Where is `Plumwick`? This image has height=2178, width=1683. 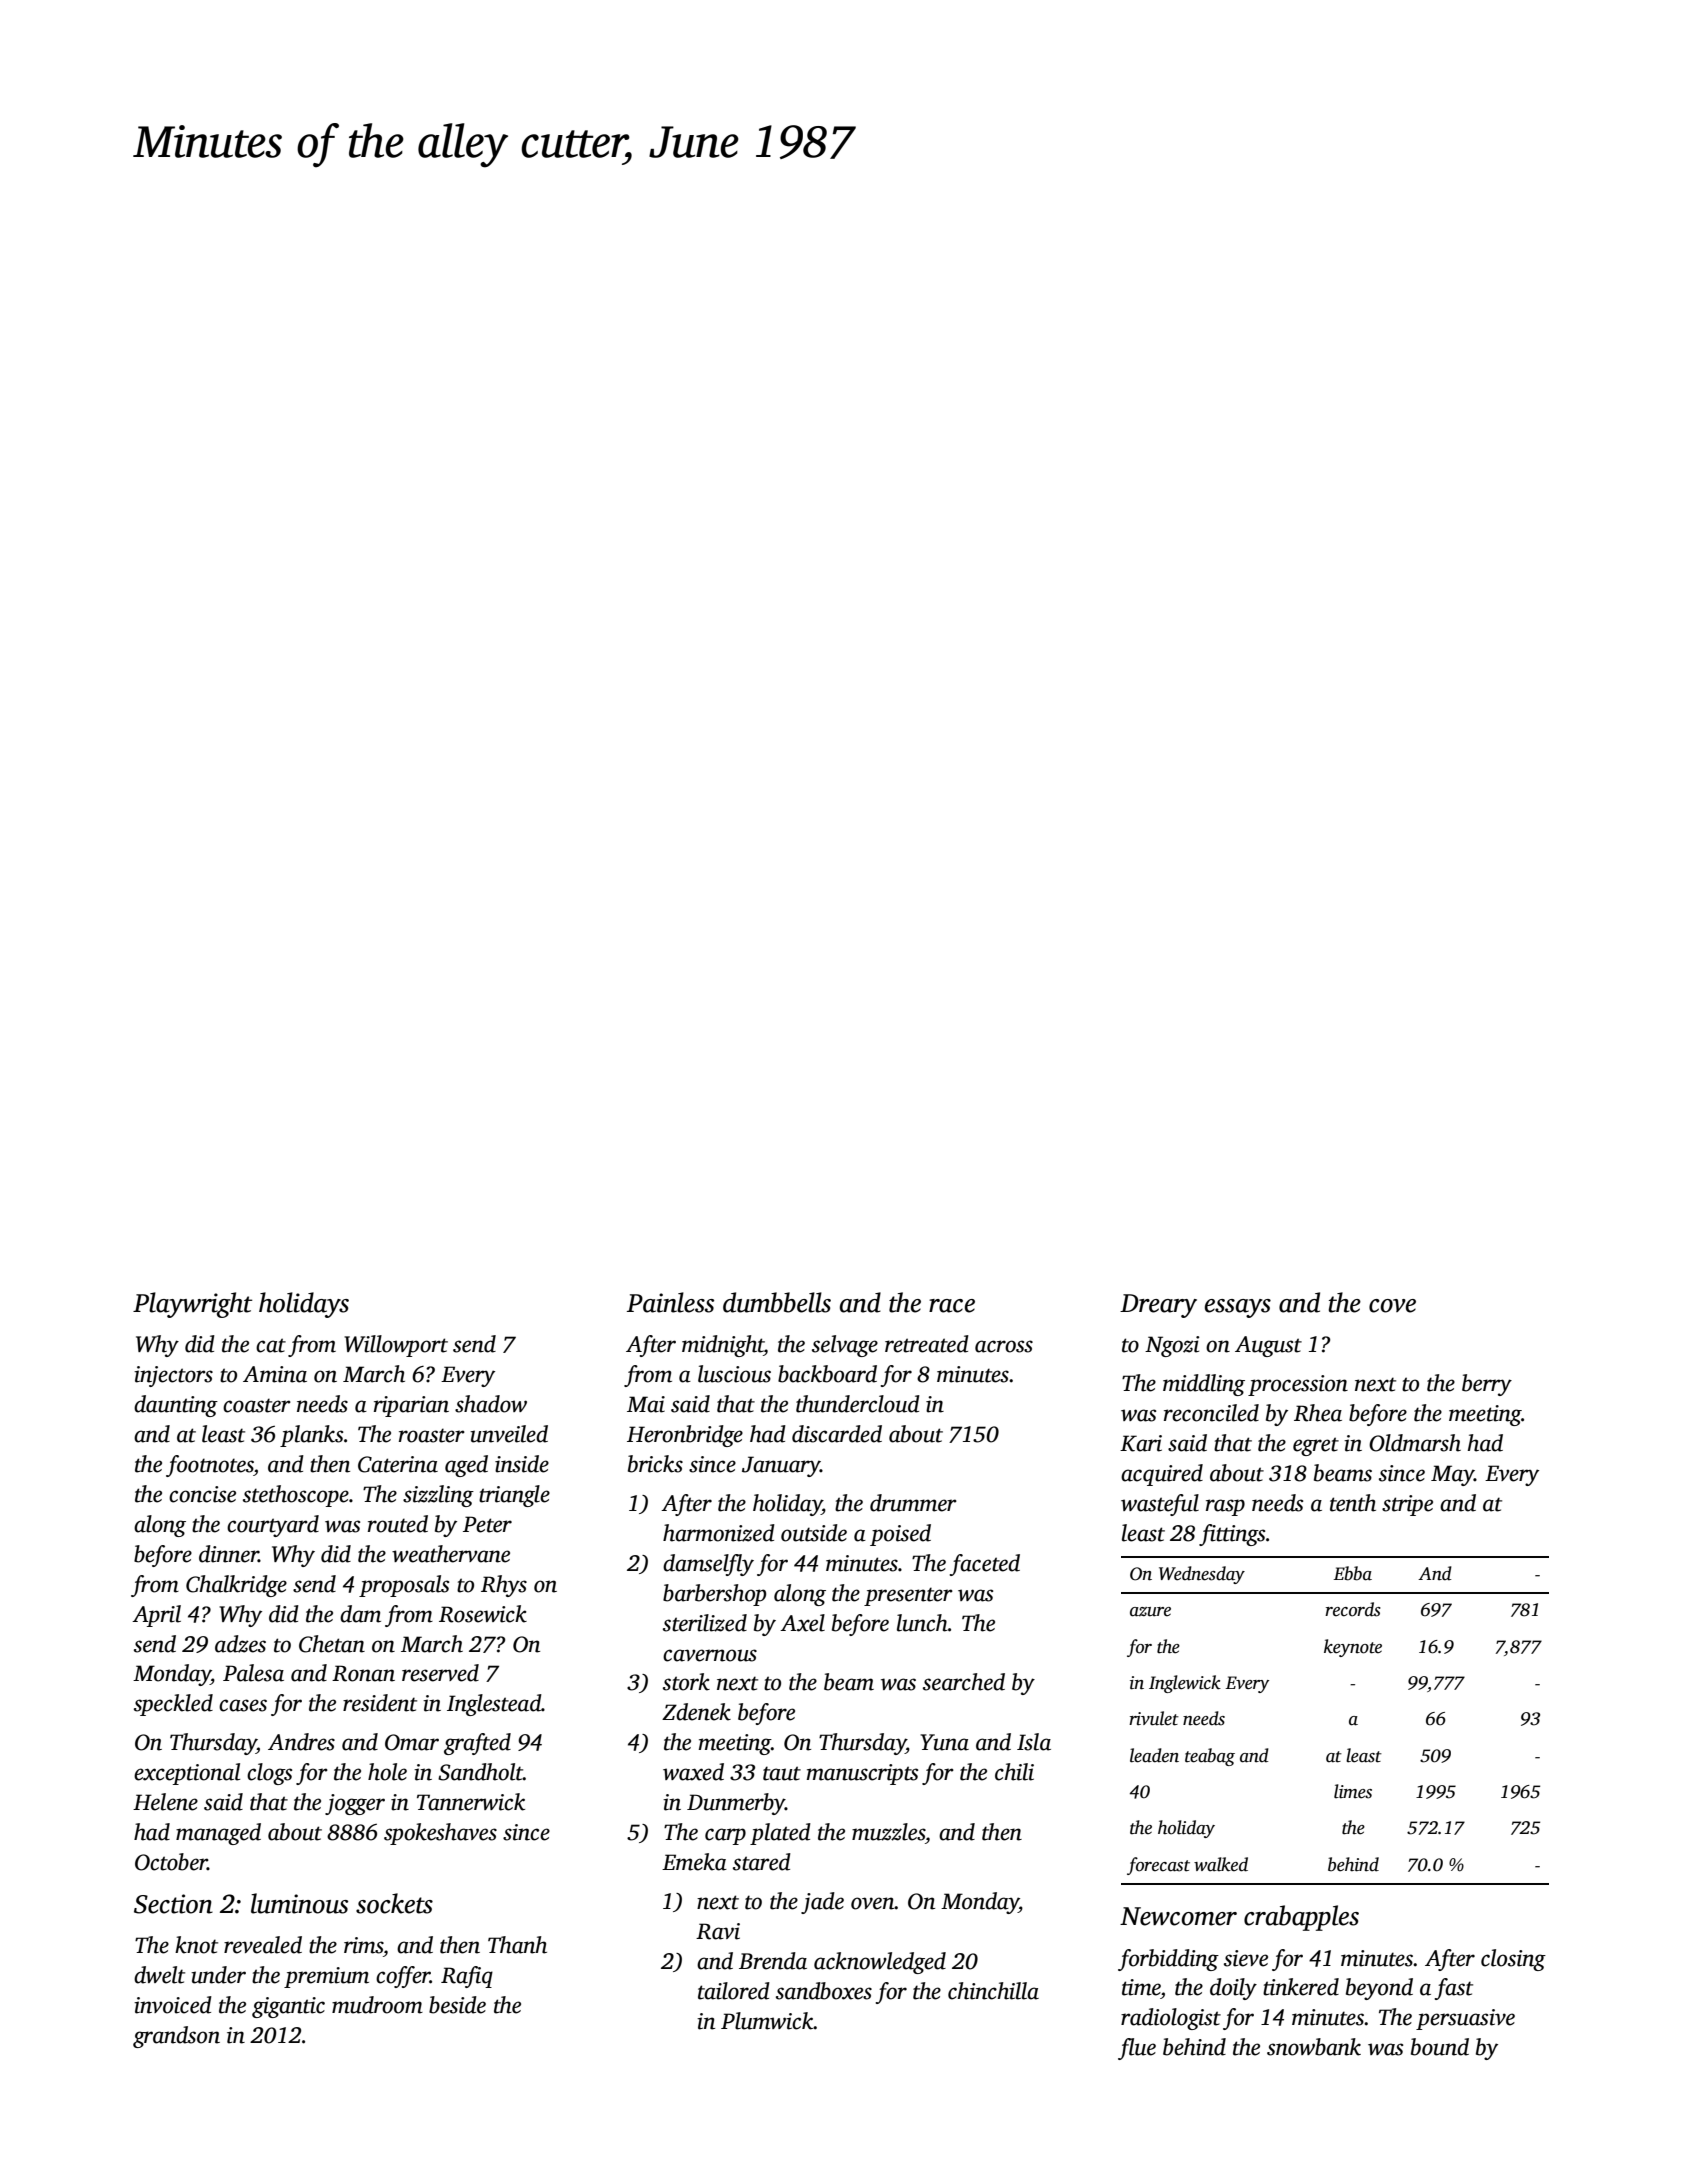 Plumwick is located at coordinates (767, 2021).
